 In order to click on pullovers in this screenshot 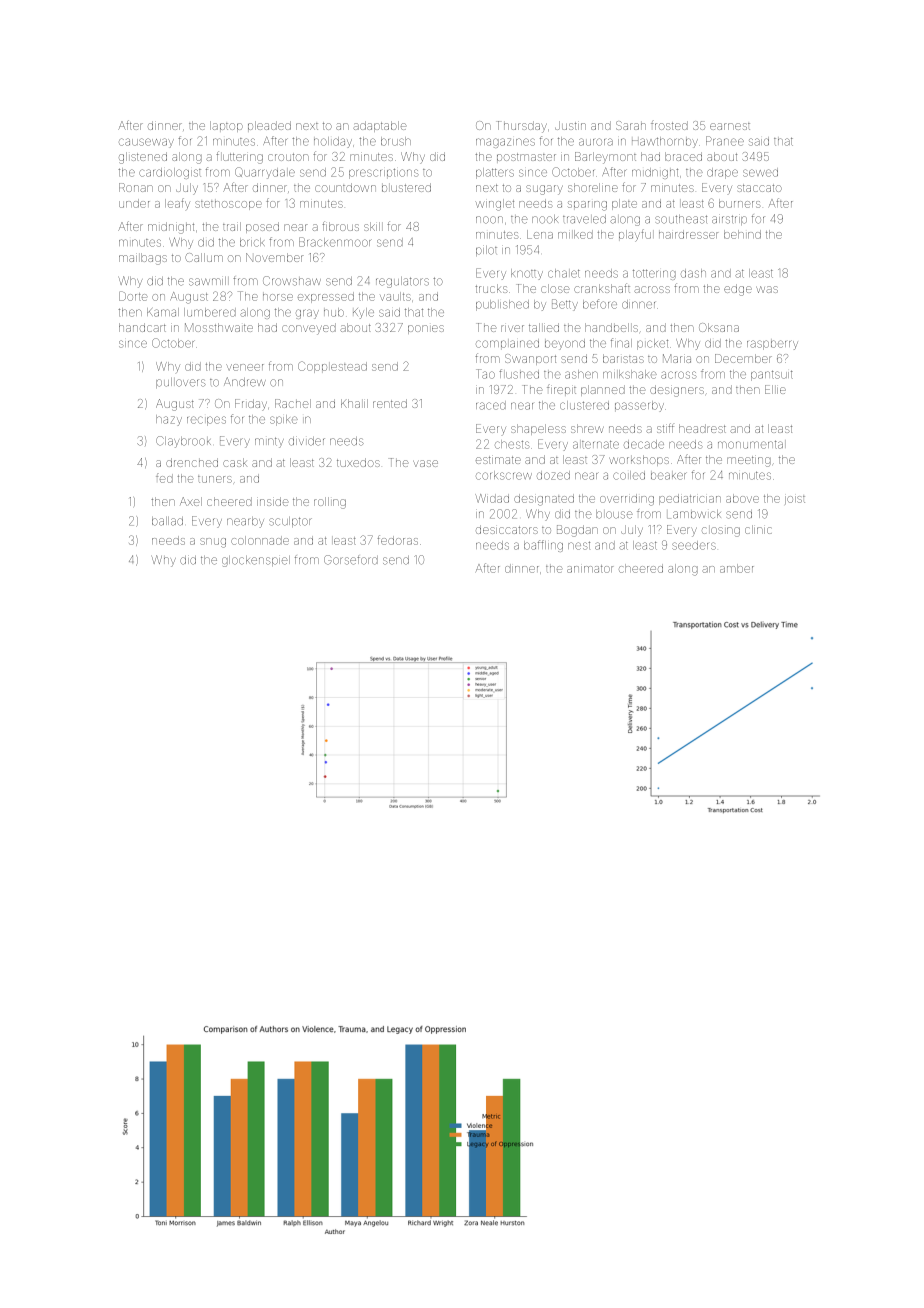, I will do `click(181, 383)`.
